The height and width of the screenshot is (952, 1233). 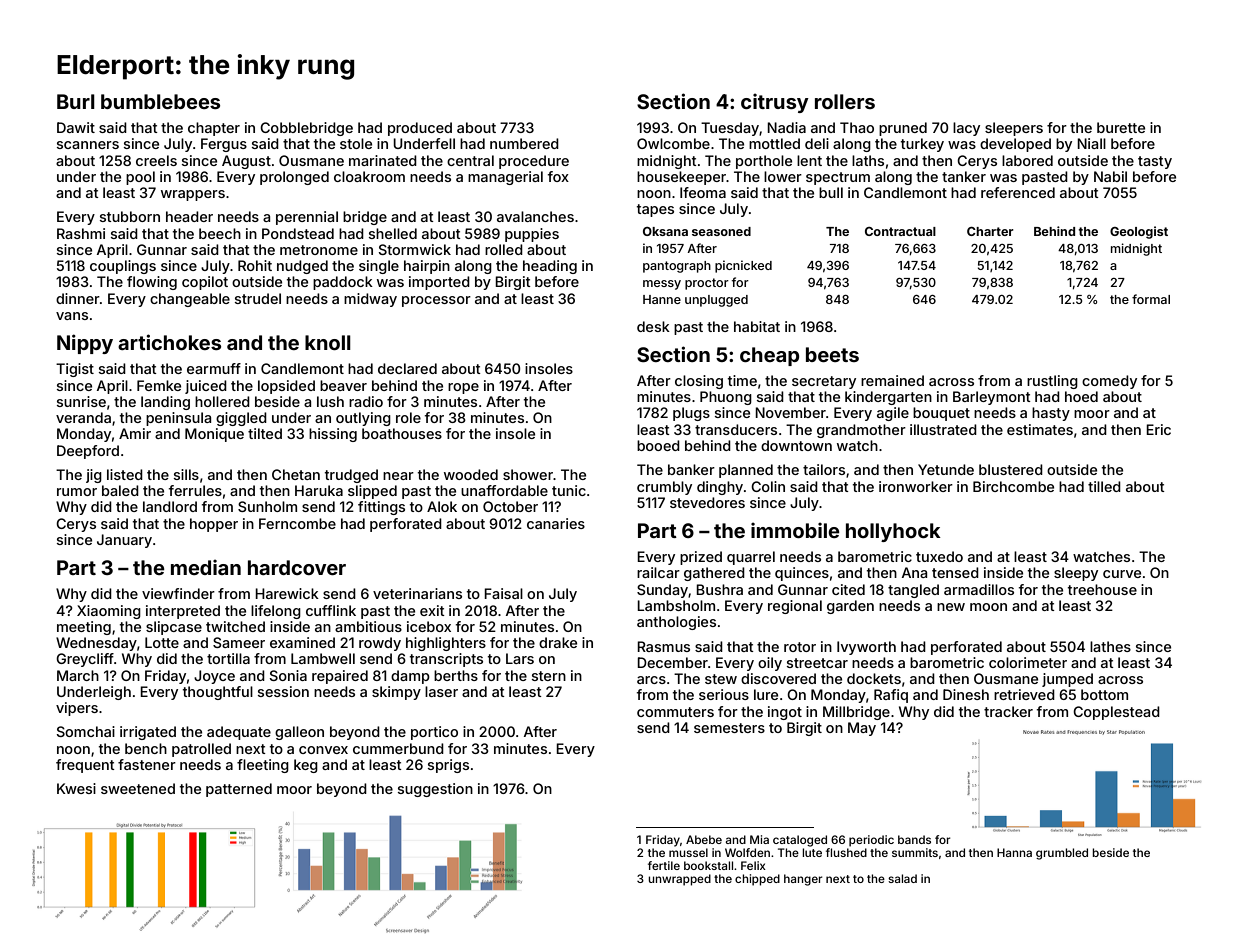 What do you see at coordinates (1121, 127) in the screenshot?
I see `burette` at bounding box center [1121, 127].
